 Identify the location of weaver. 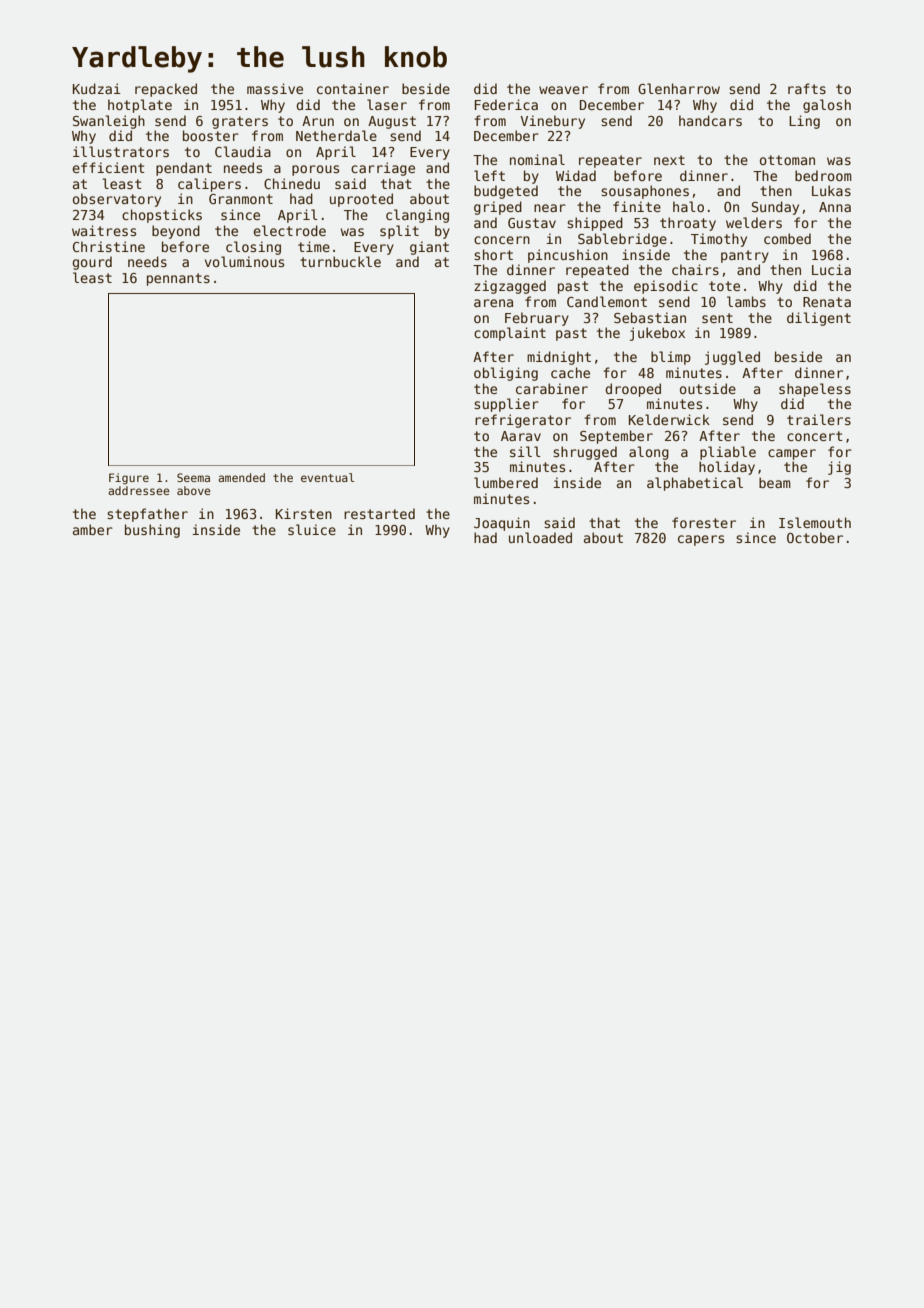
(563, 90).
